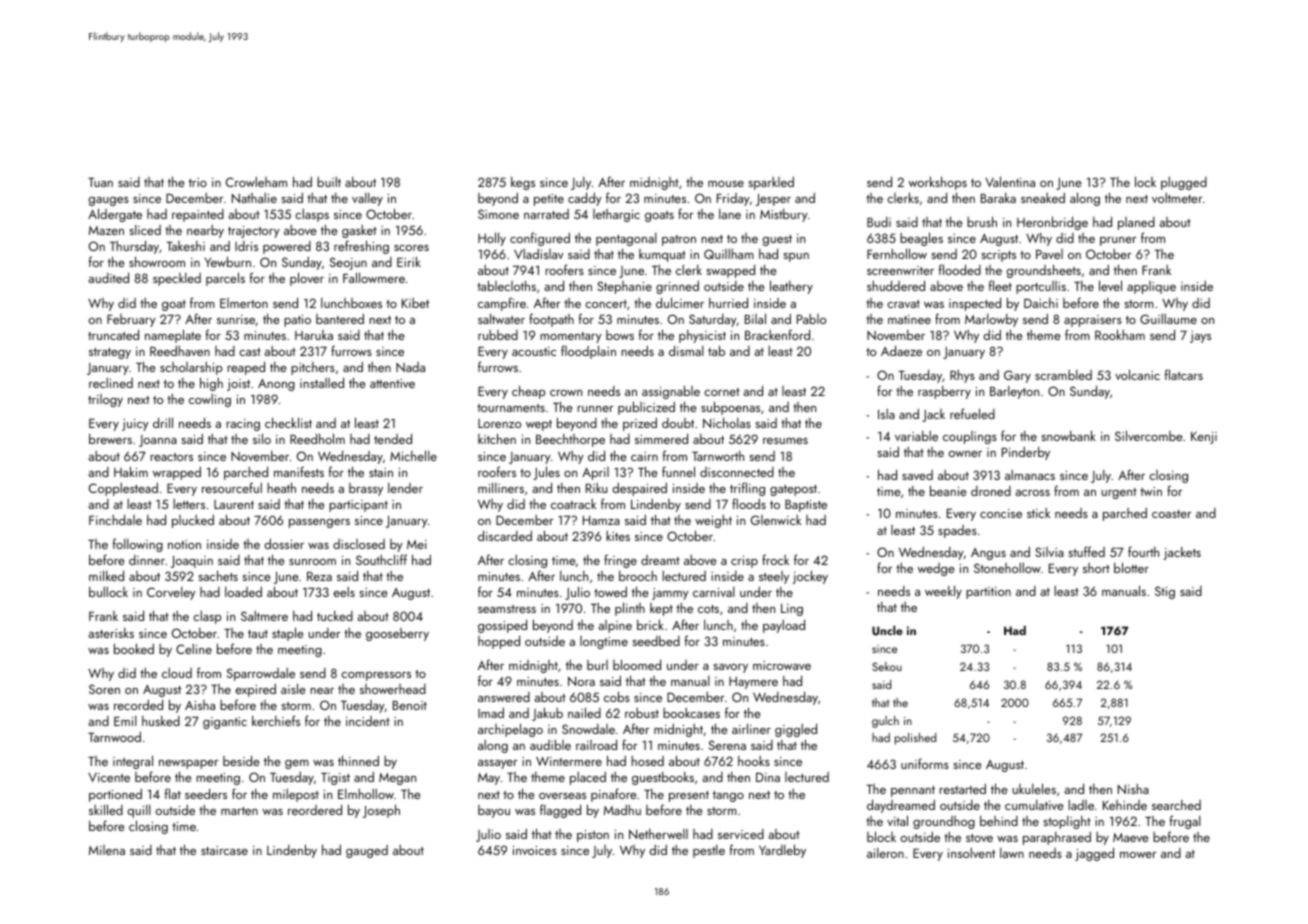 The width and height of the screenshot is (1308, 924). Describe the element at coordinates (727, 745) in the screenshot. I see `Serena` at that location.
